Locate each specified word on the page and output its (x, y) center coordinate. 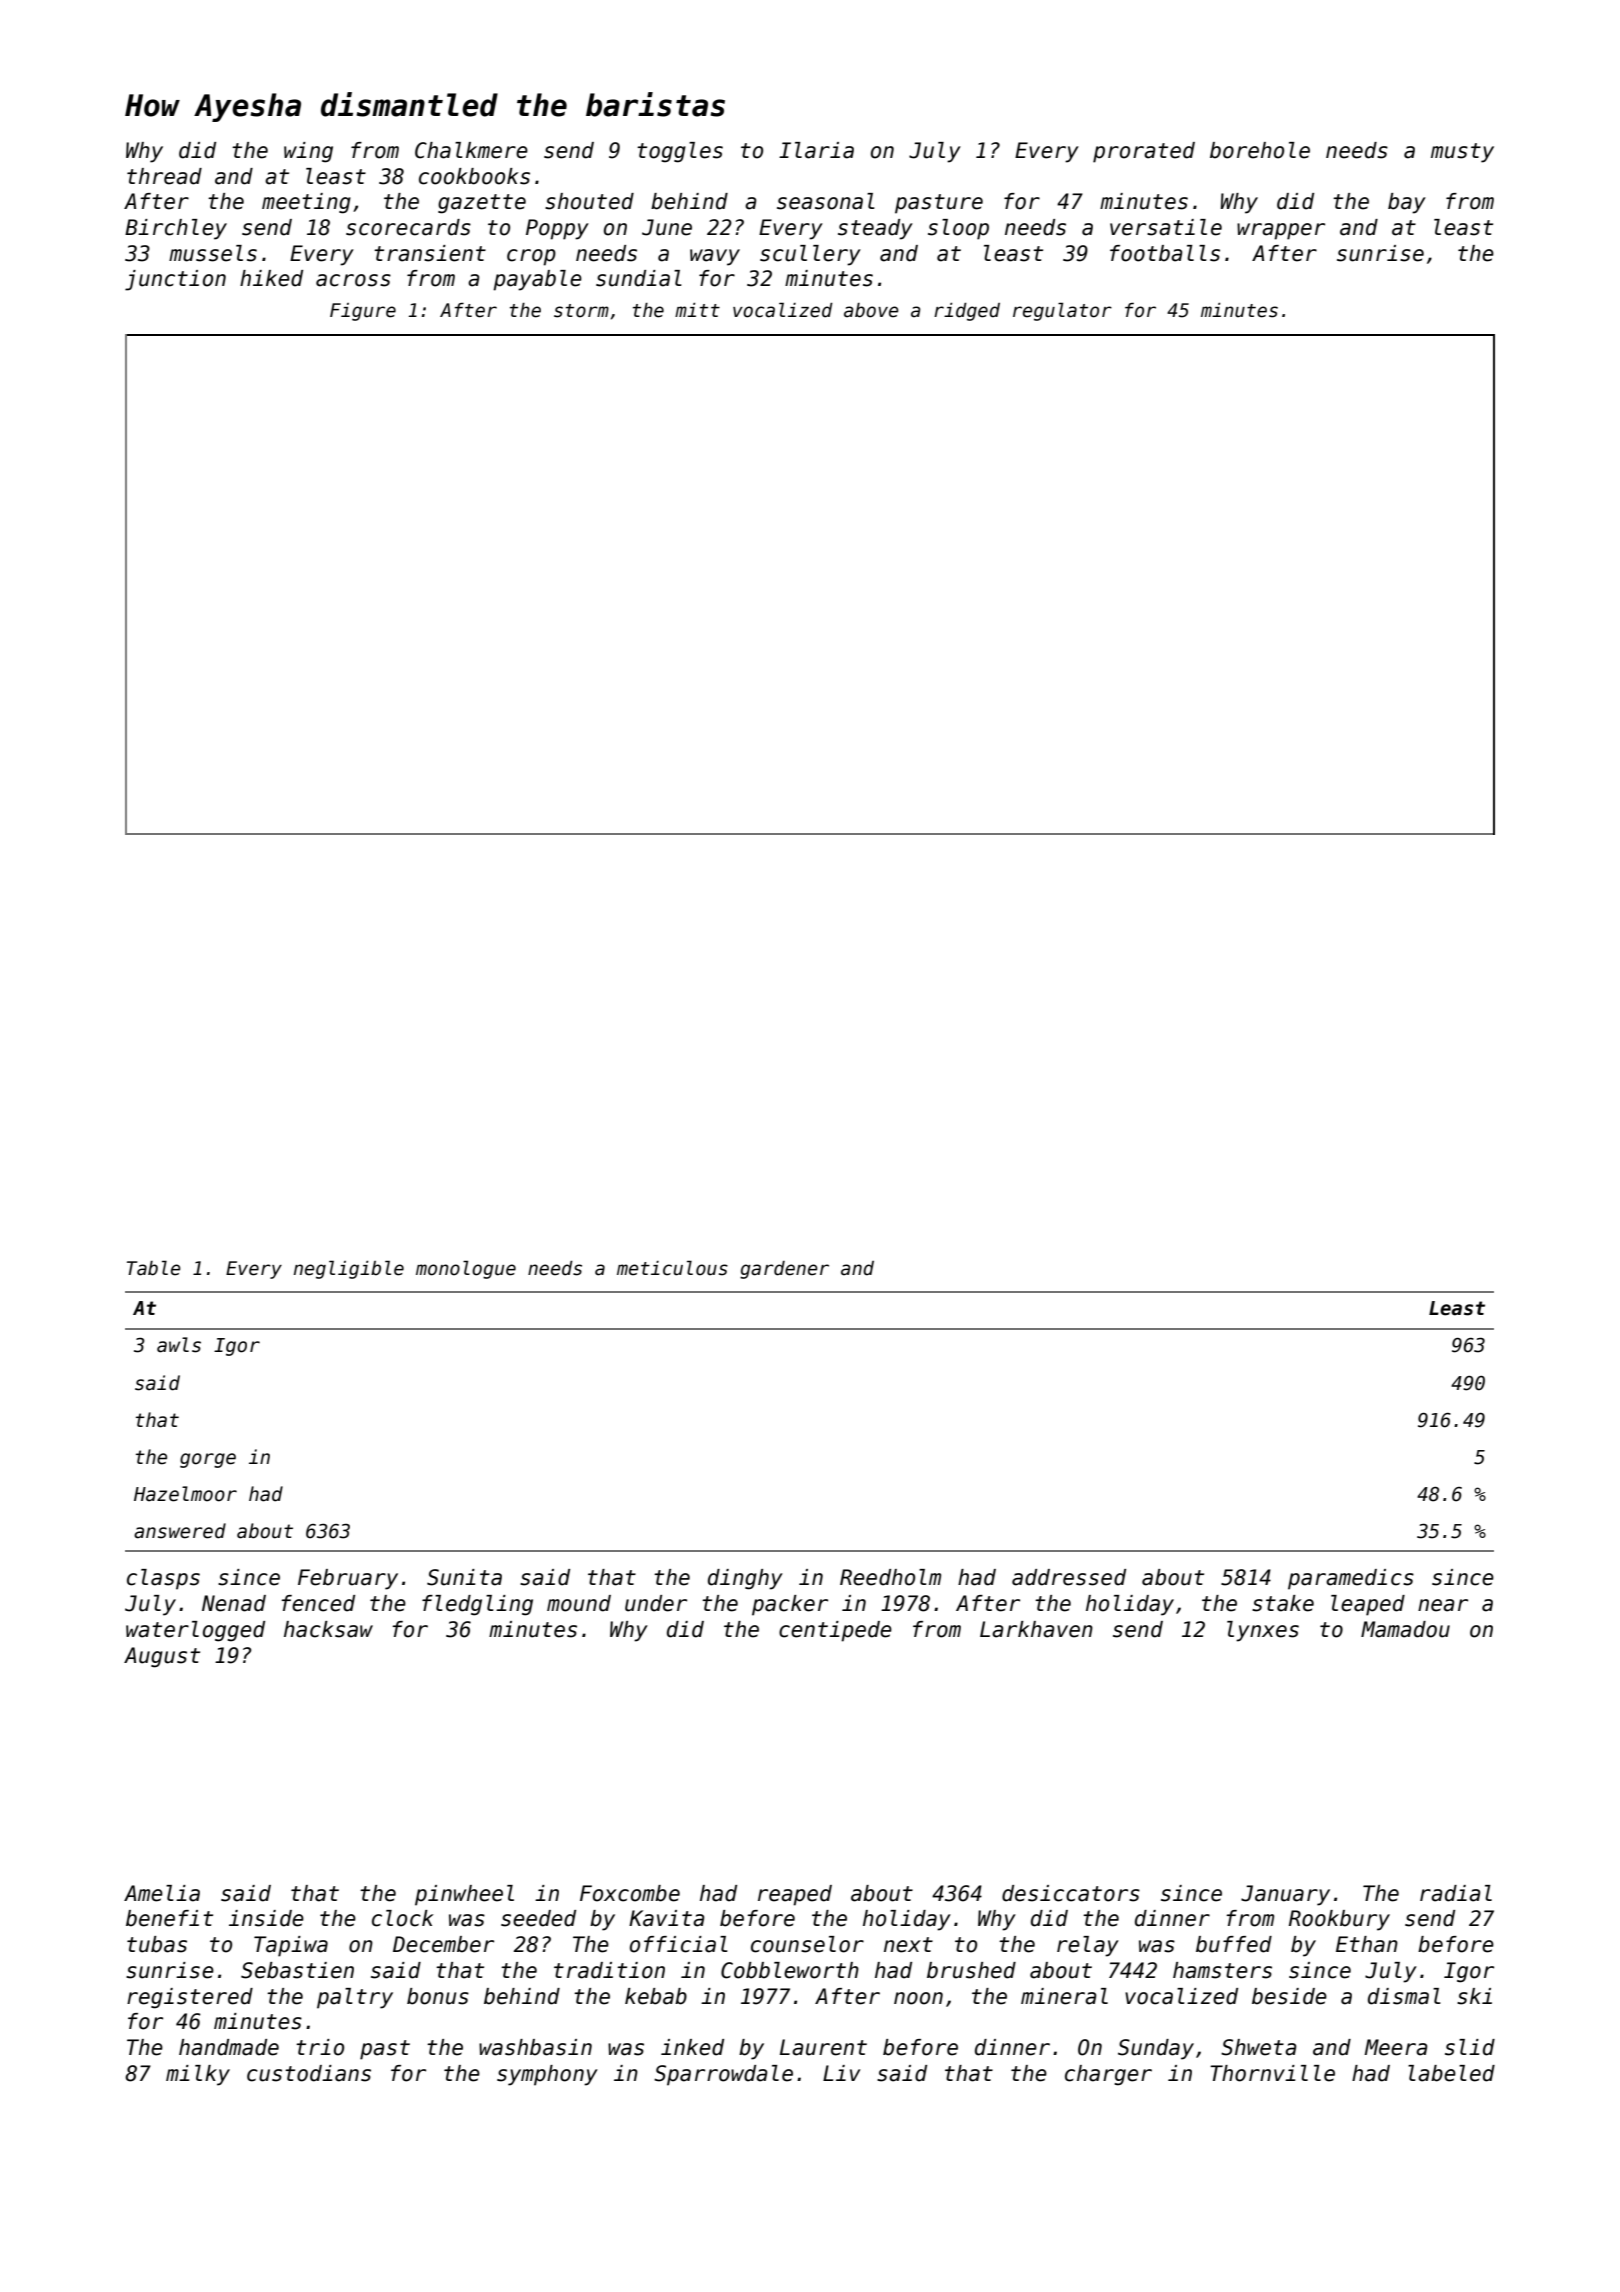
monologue (466, 1269)
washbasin (535, 2047)
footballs (1165, 253)
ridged (967, 312)
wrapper (1281, 231)
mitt (697, 310)
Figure (363, 312)
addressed (1069, 1577)
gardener (784, 1270)
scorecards (408, 227)
